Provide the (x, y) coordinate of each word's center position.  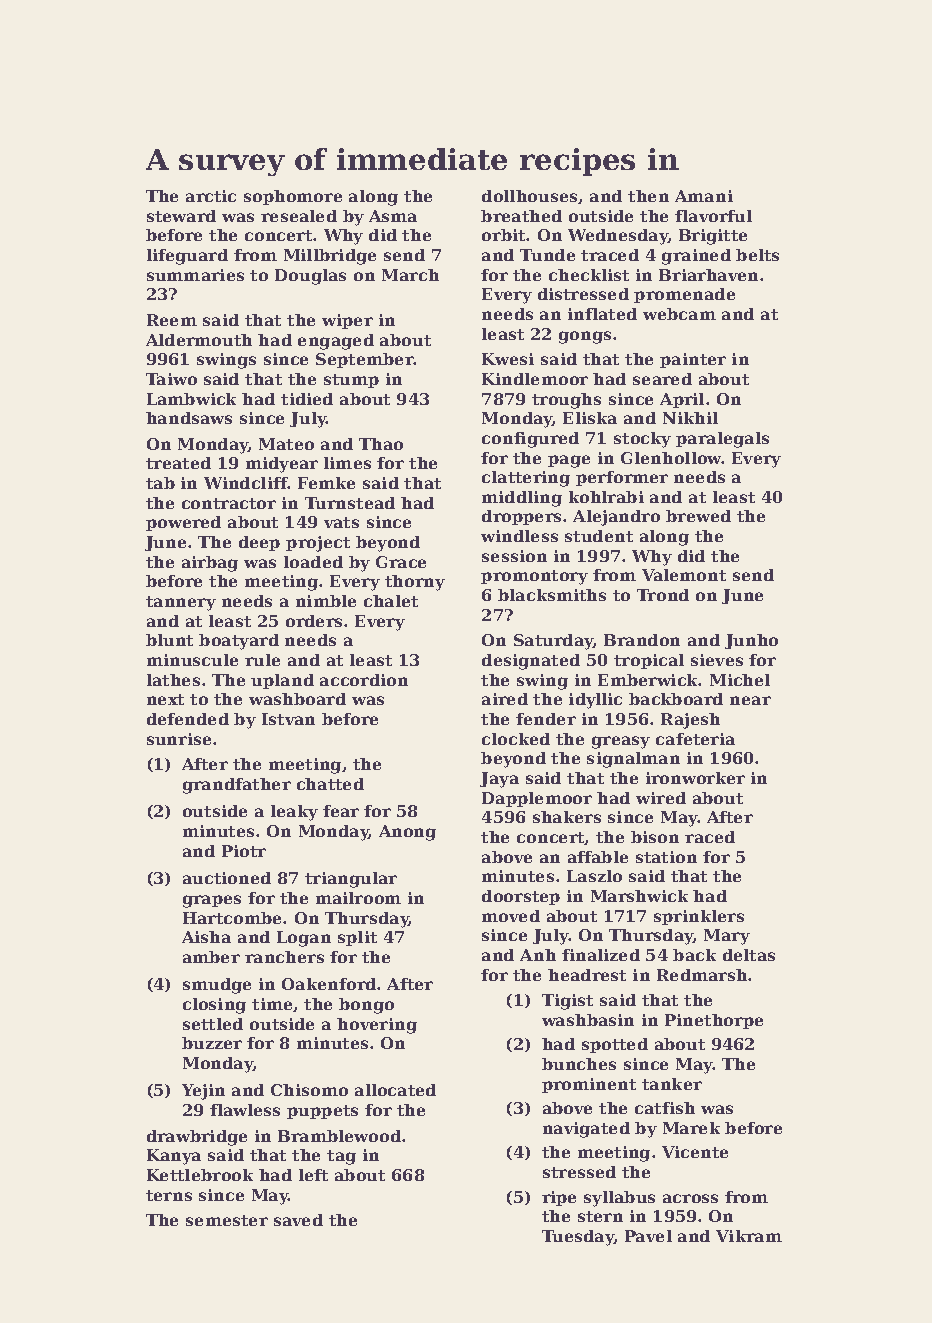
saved (298, 1220)
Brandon (642, 640)
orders (314, 621)
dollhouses (529, 196)
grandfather (237, 786)
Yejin (203, 1092)
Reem (172, 320)
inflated (602, 314)
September (365, 360)
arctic (211, 196)
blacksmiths (552, 595)
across (690, 1198)
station (666, 857)
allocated (395, 1090)
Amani (704, 196)
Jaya (499, 780)
